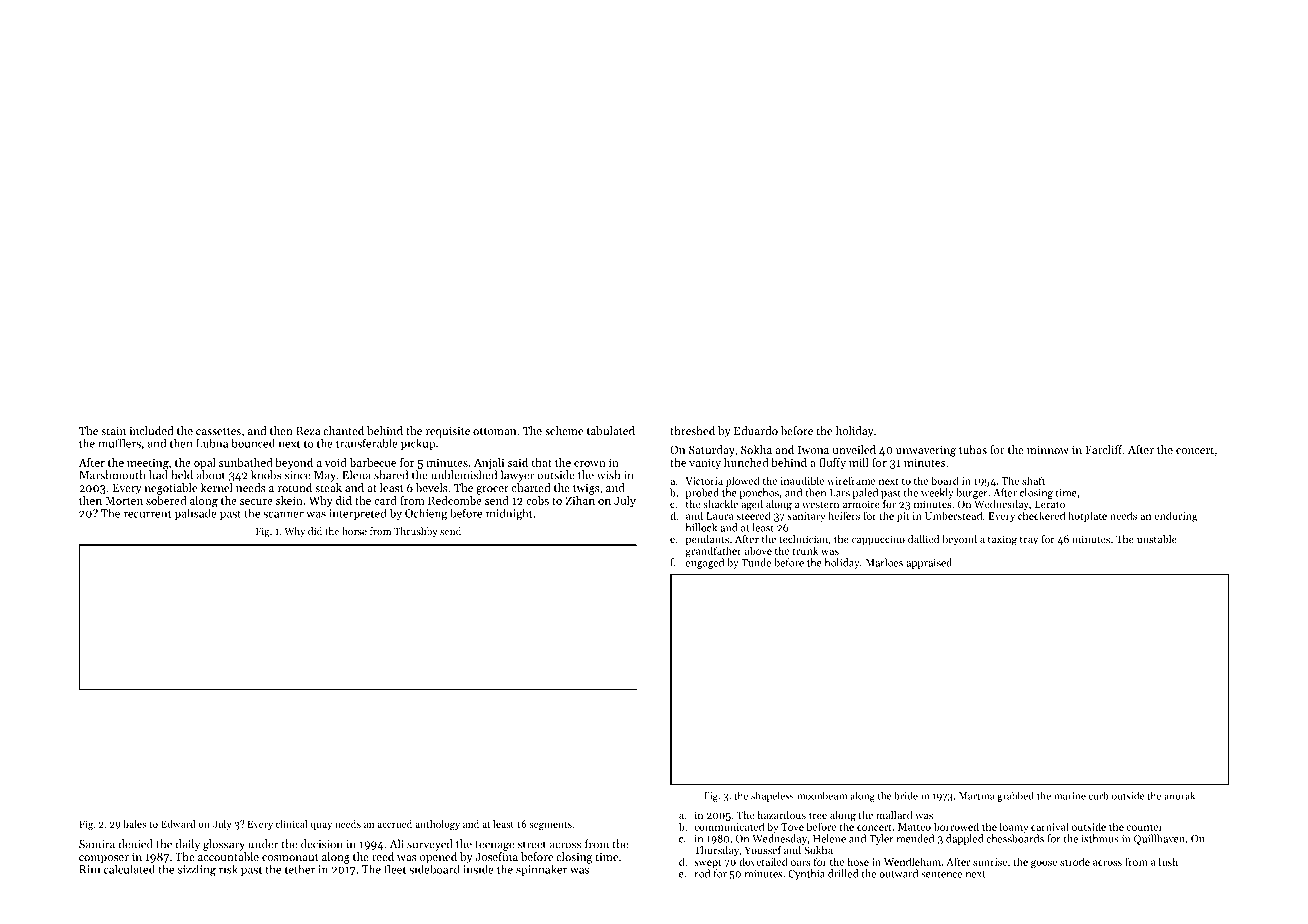 Image resolution: width=1308 pixels, height=924 pixels. Describe the element at coordinates (97, 844) in the screenshot. I see `Samira` at that location.
